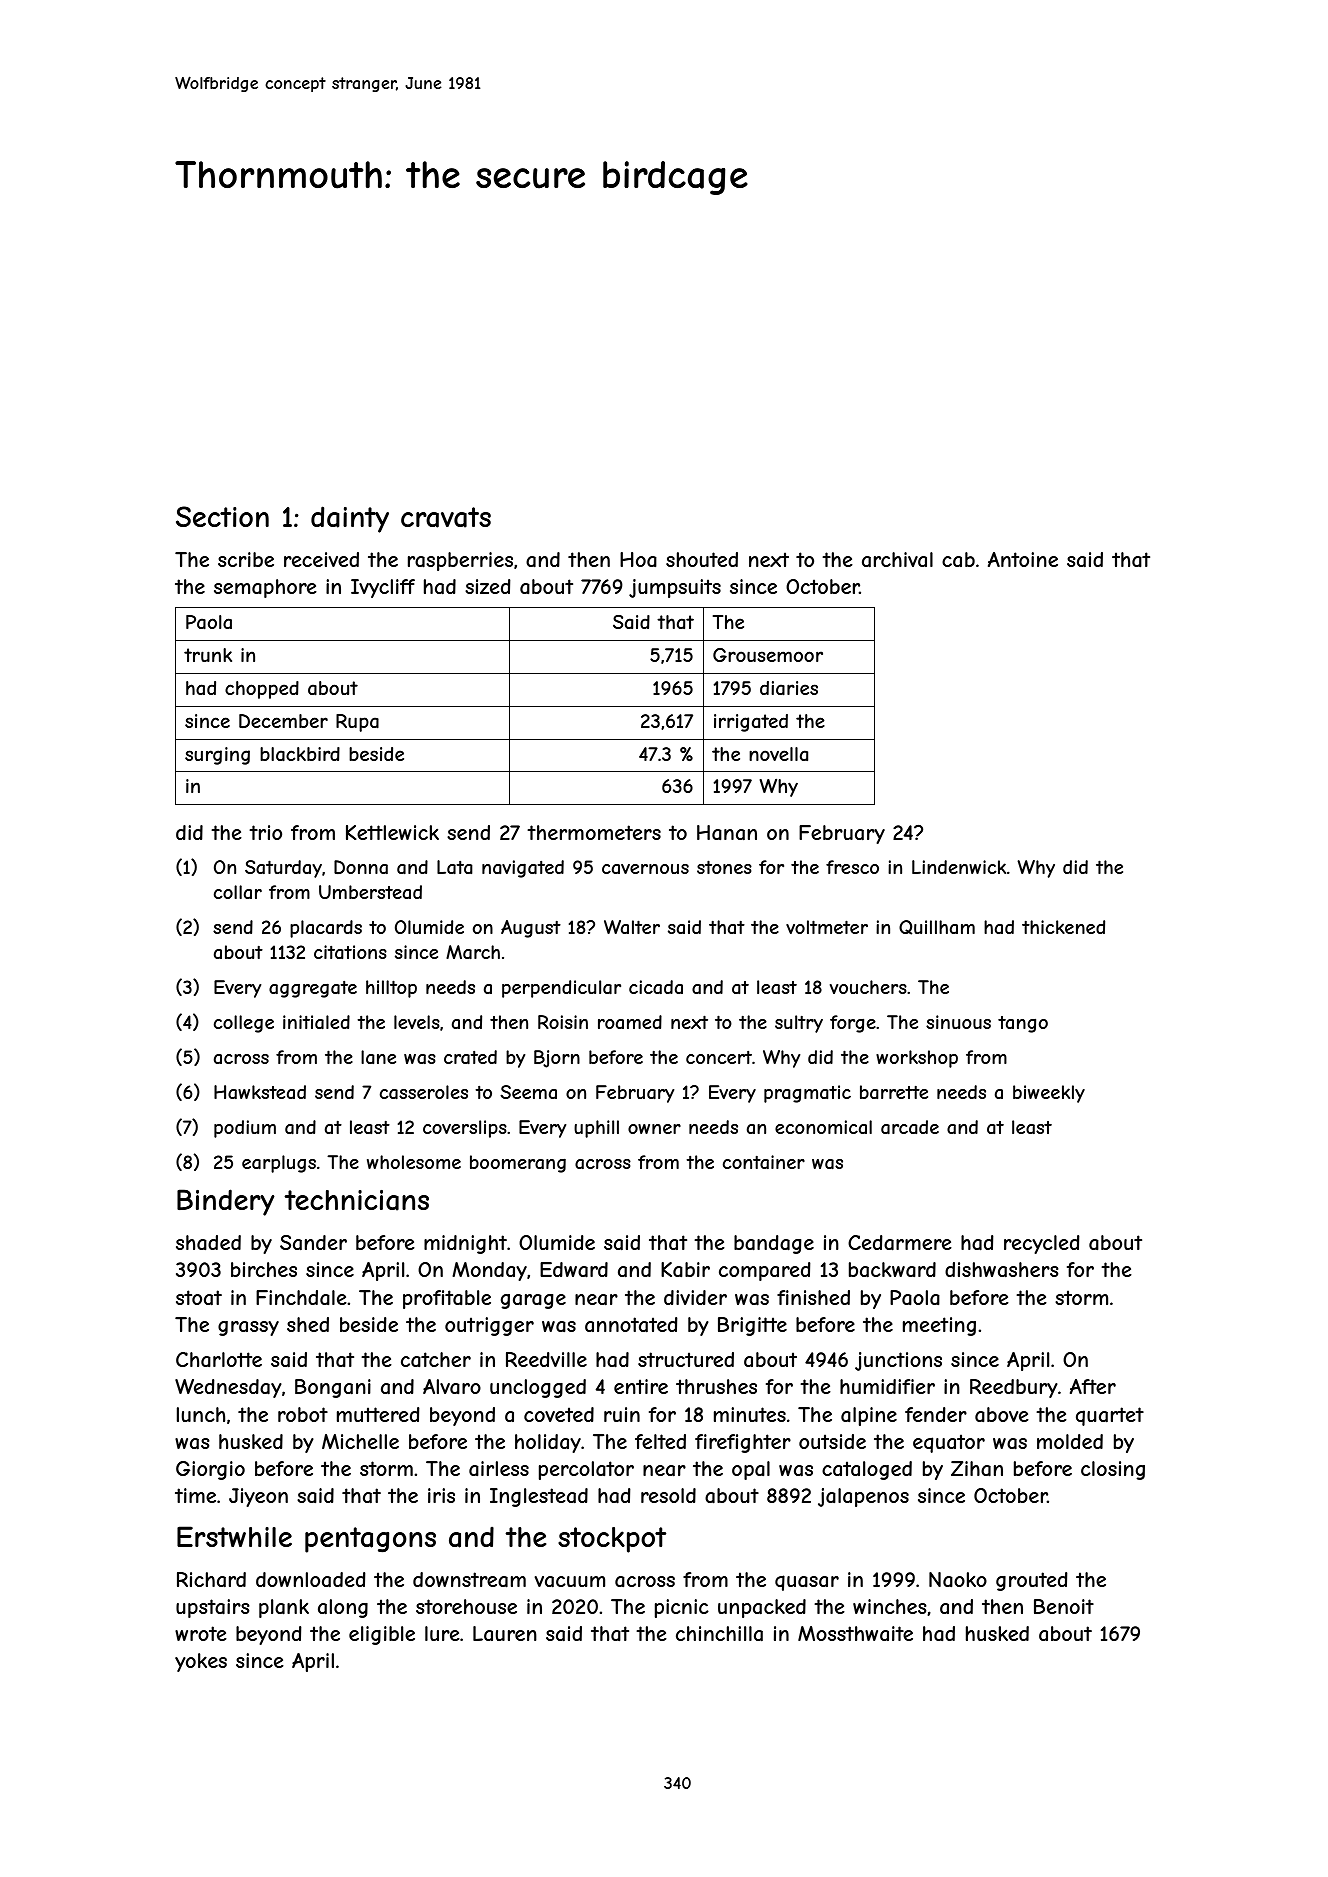  What do you see at coordinates (719, 1634) in the page?
I see `chinchilla` at bounding box center [719, 1634].
